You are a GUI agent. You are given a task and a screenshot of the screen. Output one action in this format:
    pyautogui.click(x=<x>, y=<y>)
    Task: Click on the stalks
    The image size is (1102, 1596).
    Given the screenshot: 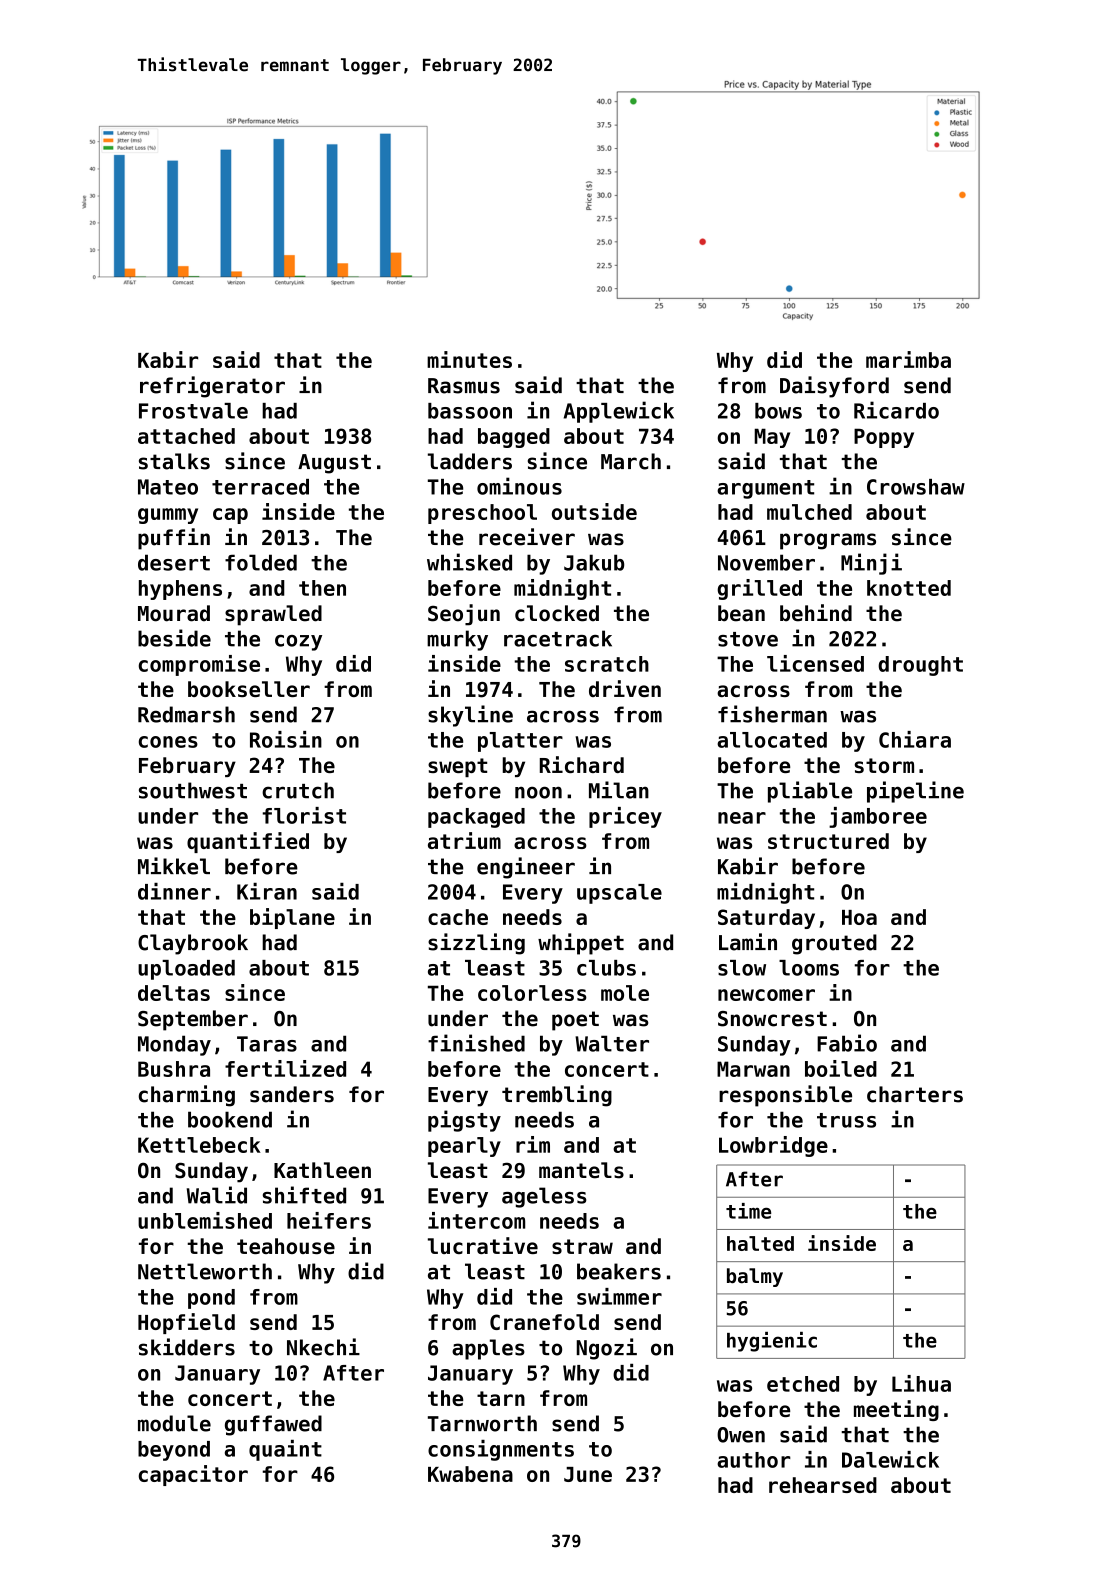 What is the action you would take?
    pyautogui.click(x=174, y=461)
